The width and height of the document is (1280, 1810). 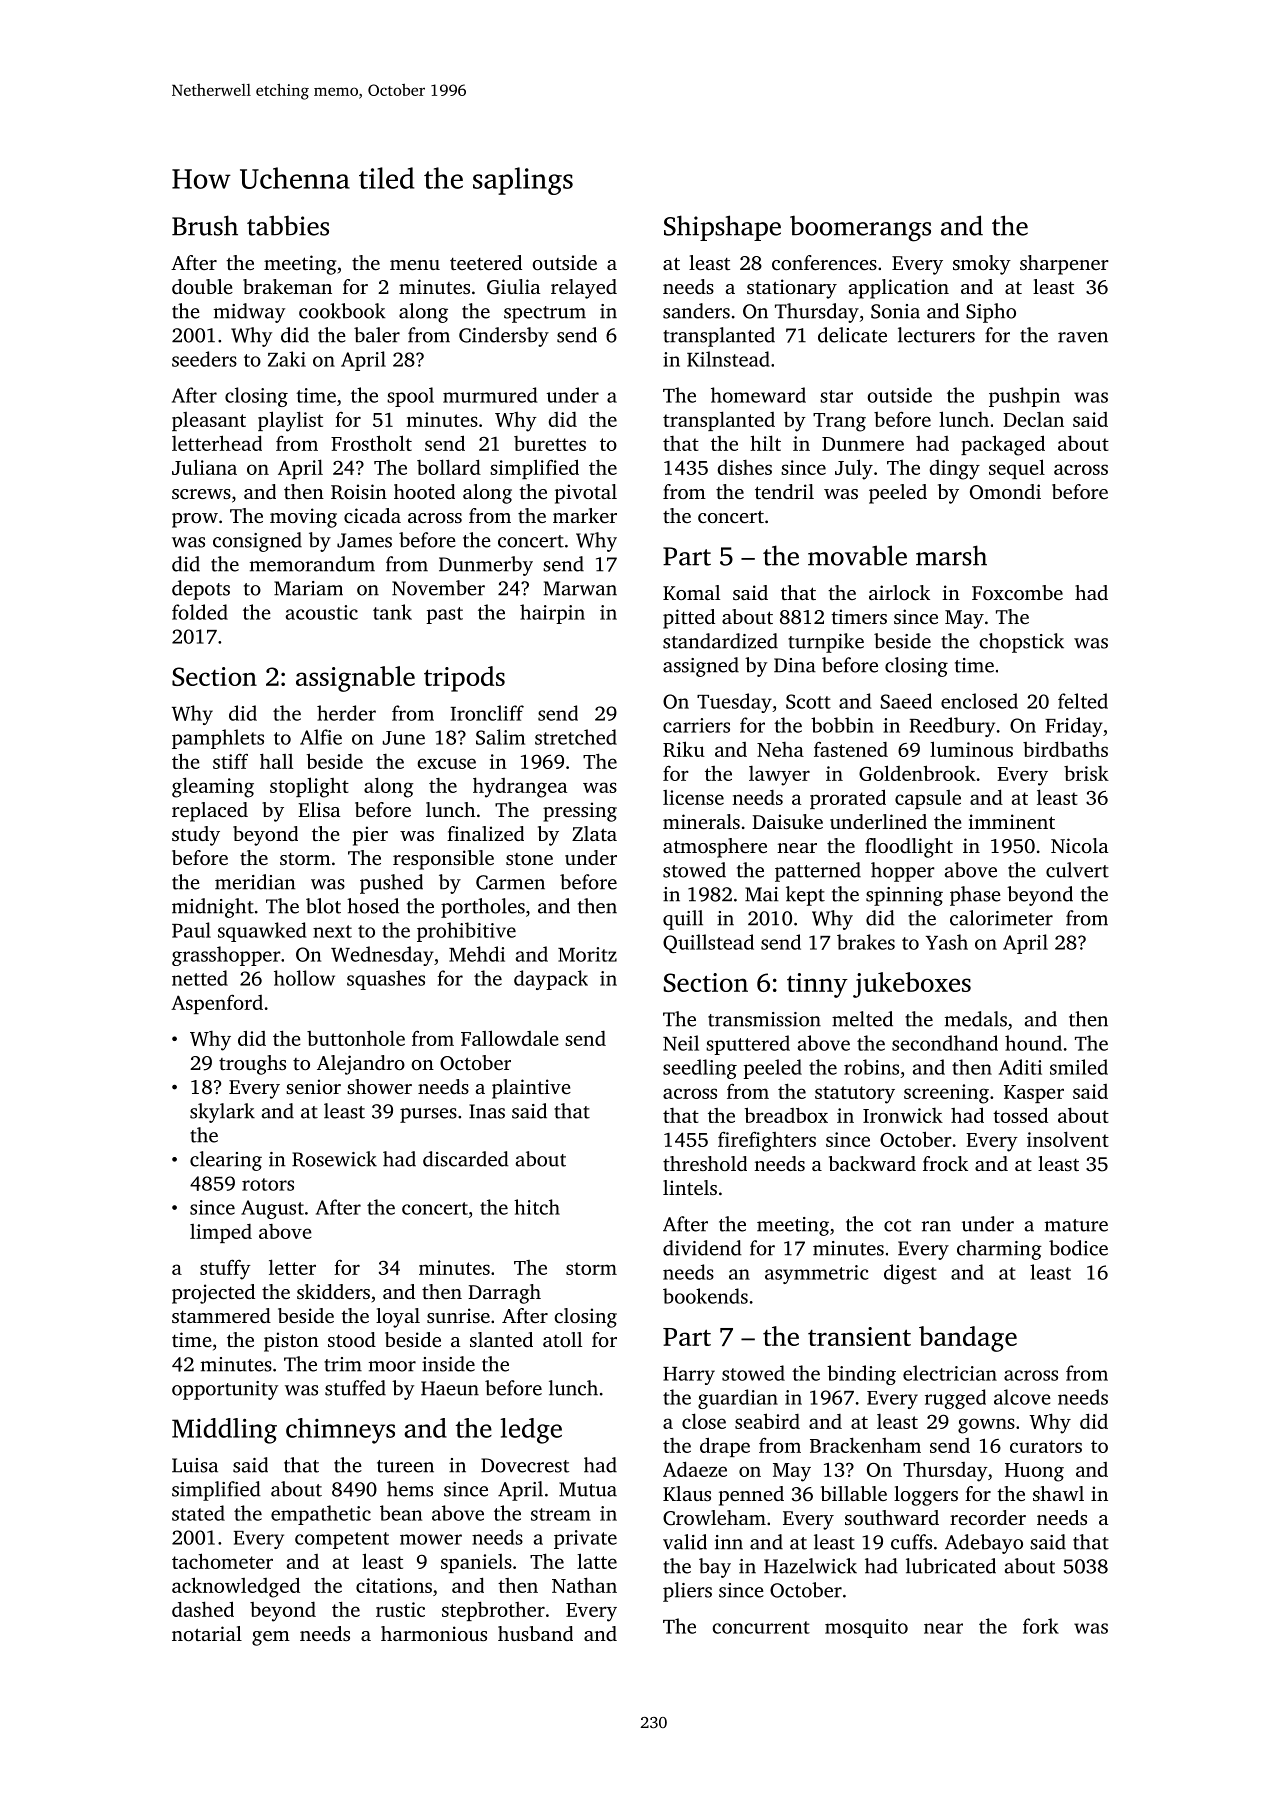 What do you see at coordinates (207, 1633) in the document?
I see `notarial` at bounding box center [207, 1633].
